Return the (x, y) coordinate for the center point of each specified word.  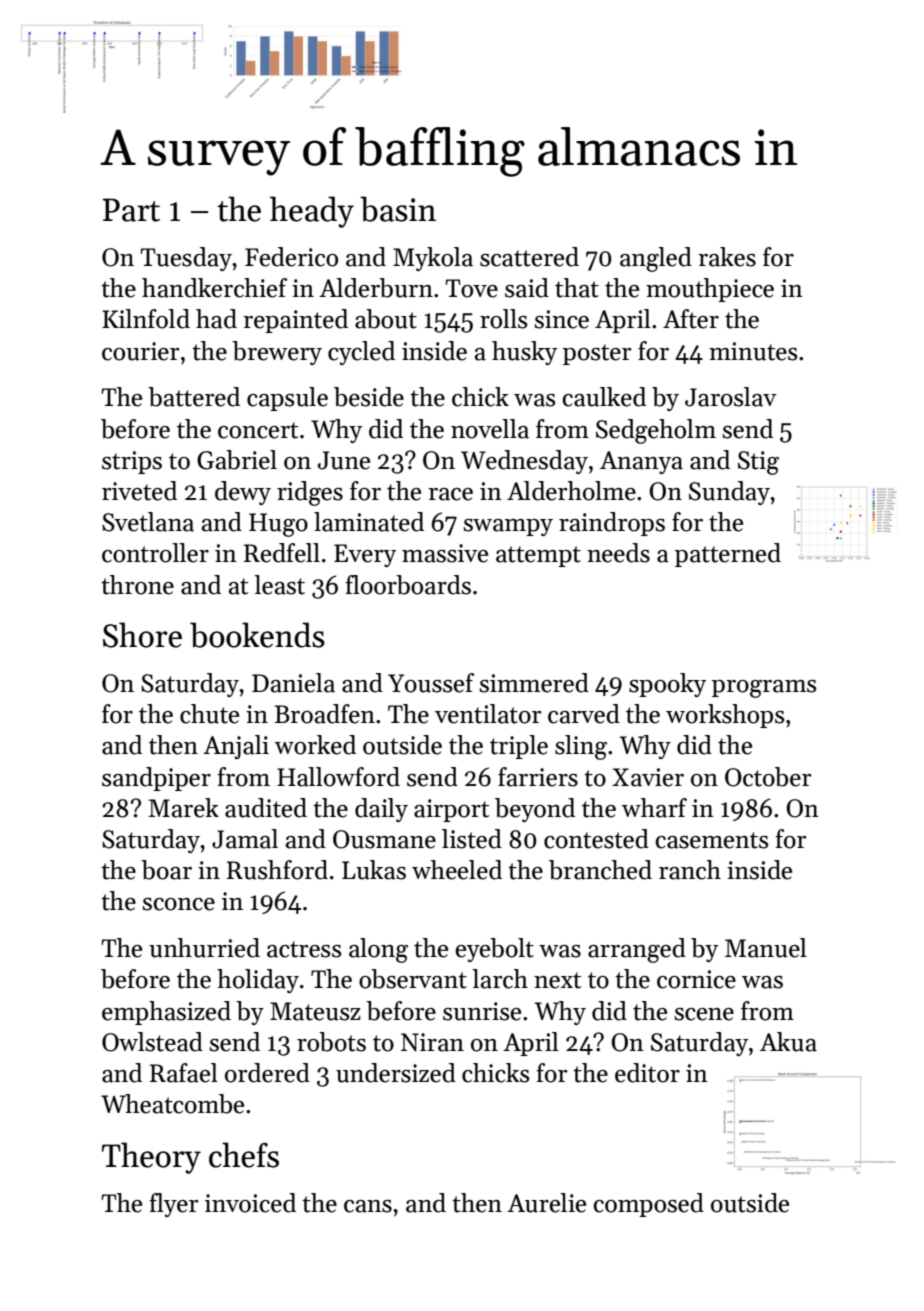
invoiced (250, 1203)
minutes (753, 351)
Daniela (293, 683)
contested (596, 839)
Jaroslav (731, 397)
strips (132, 462)
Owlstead (152, 1042)
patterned (728, 555)
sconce (178, 904)
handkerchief (214, 288)
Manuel (766, 948)
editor (647, 1073)
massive (445, 553)
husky (524, 353)
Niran (432, 1042)
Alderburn (376, 288)
